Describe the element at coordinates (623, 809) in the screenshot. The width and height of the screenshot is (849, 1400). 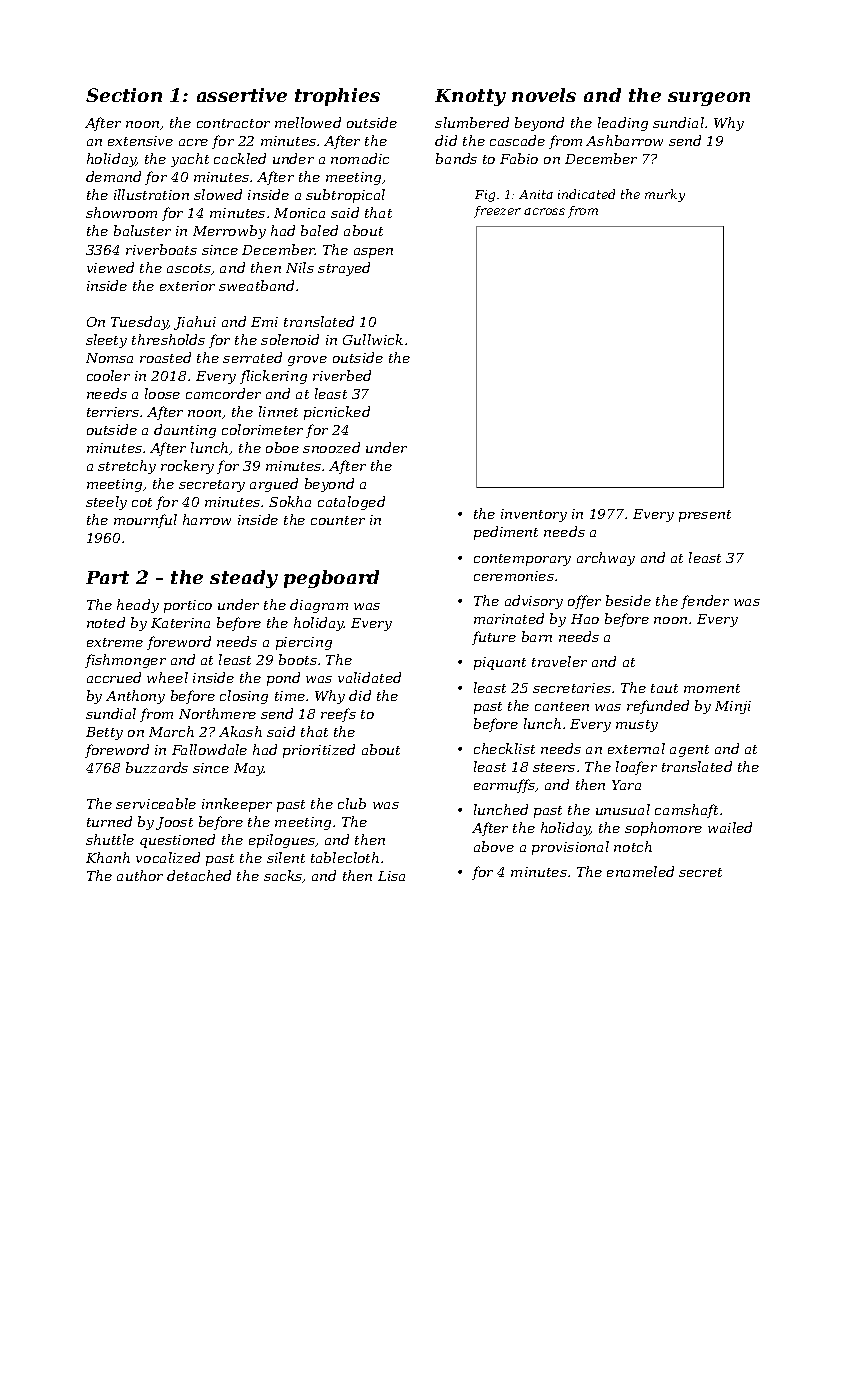
I see `unusual` at that location.
